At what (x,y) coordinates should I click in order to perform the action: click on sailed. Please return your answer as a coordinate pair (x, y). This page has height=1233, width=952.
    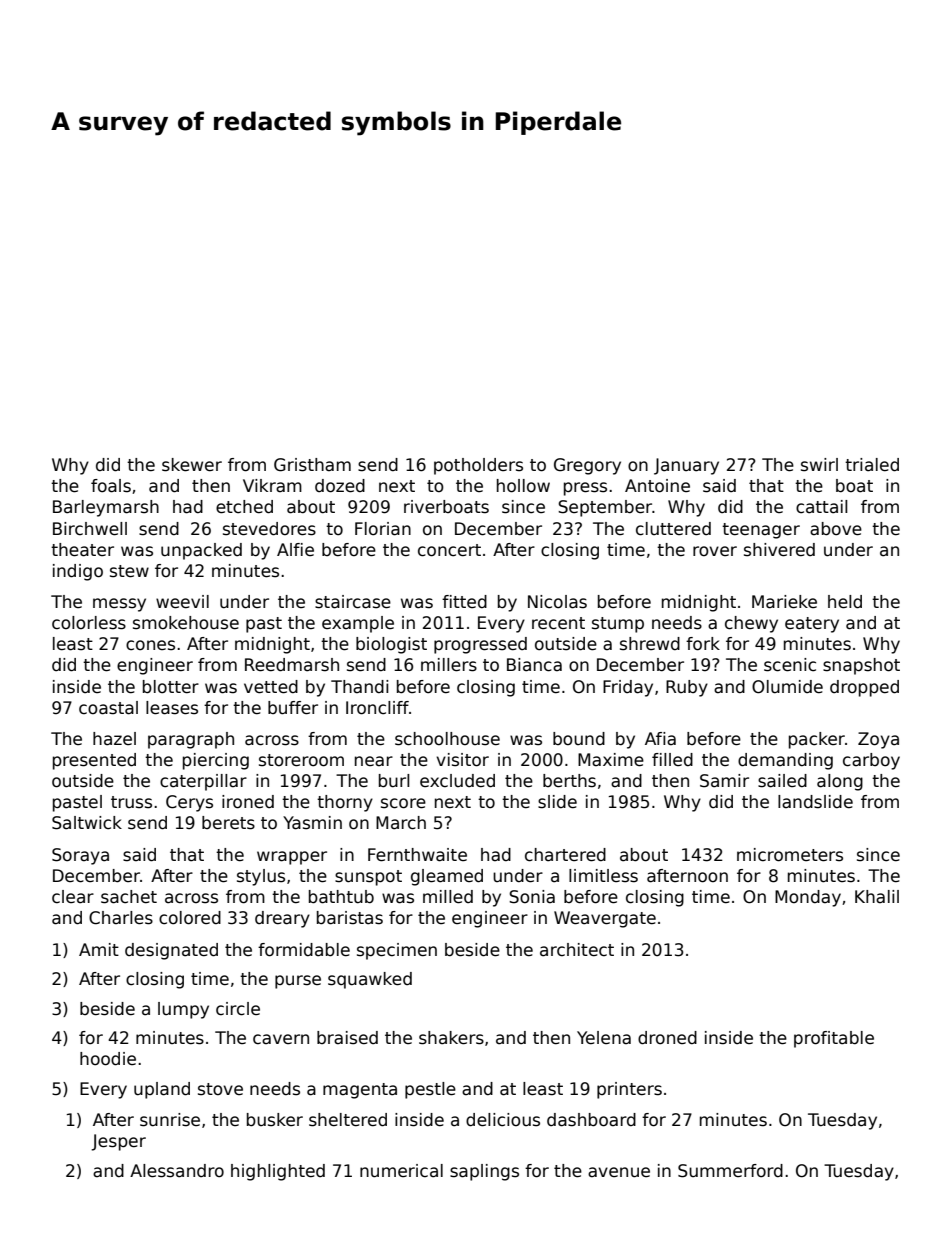
    Looking at the image, I should click on (782, 781).
